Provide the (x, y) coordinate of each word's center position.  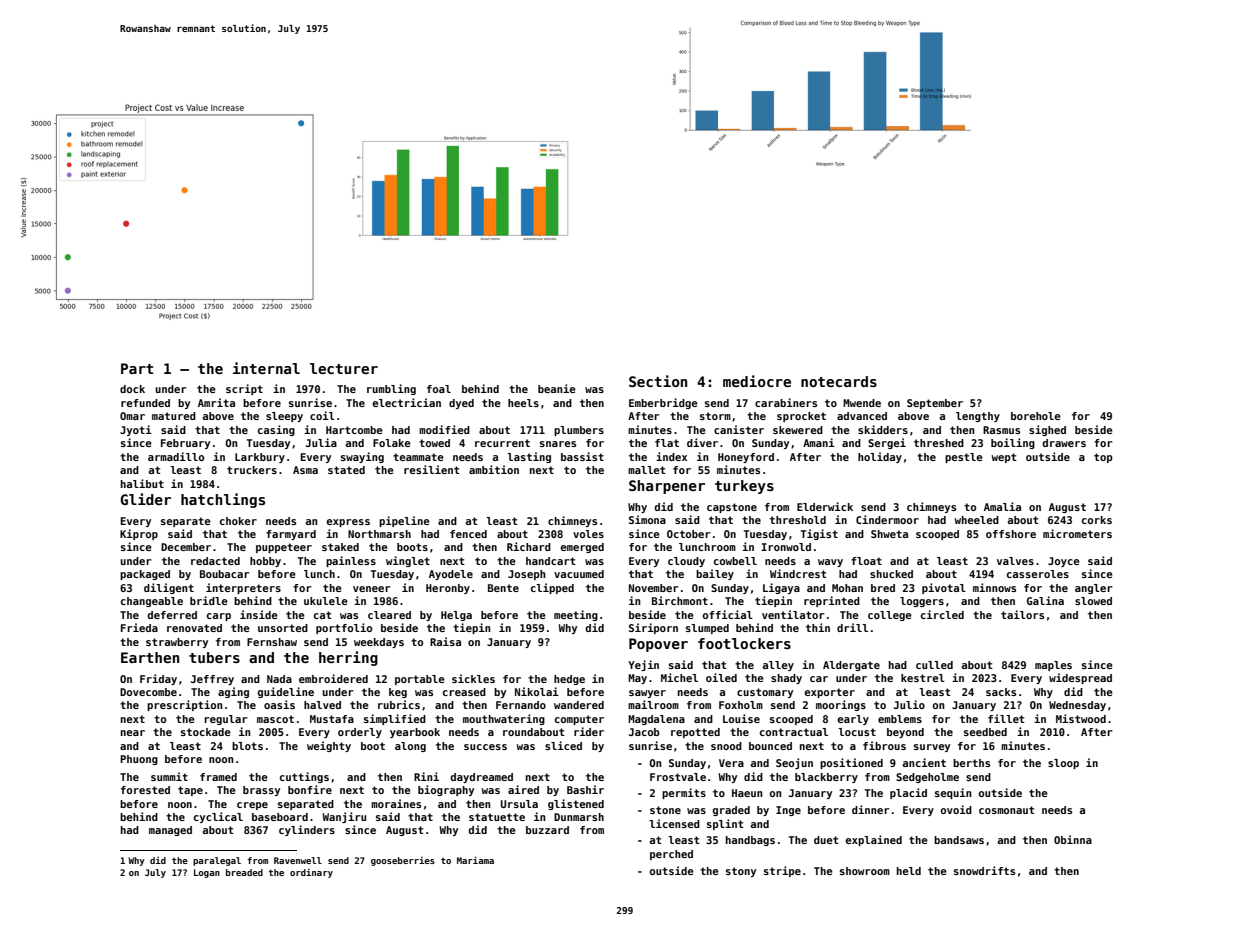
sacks (1001, 692)
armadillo (176, 456)
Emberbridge (663, 403)
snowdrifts (984, 870)
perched (671, 855)
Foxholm (741, 705)
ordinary (311, 873)
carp (219, 617)
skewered (798, 430)
